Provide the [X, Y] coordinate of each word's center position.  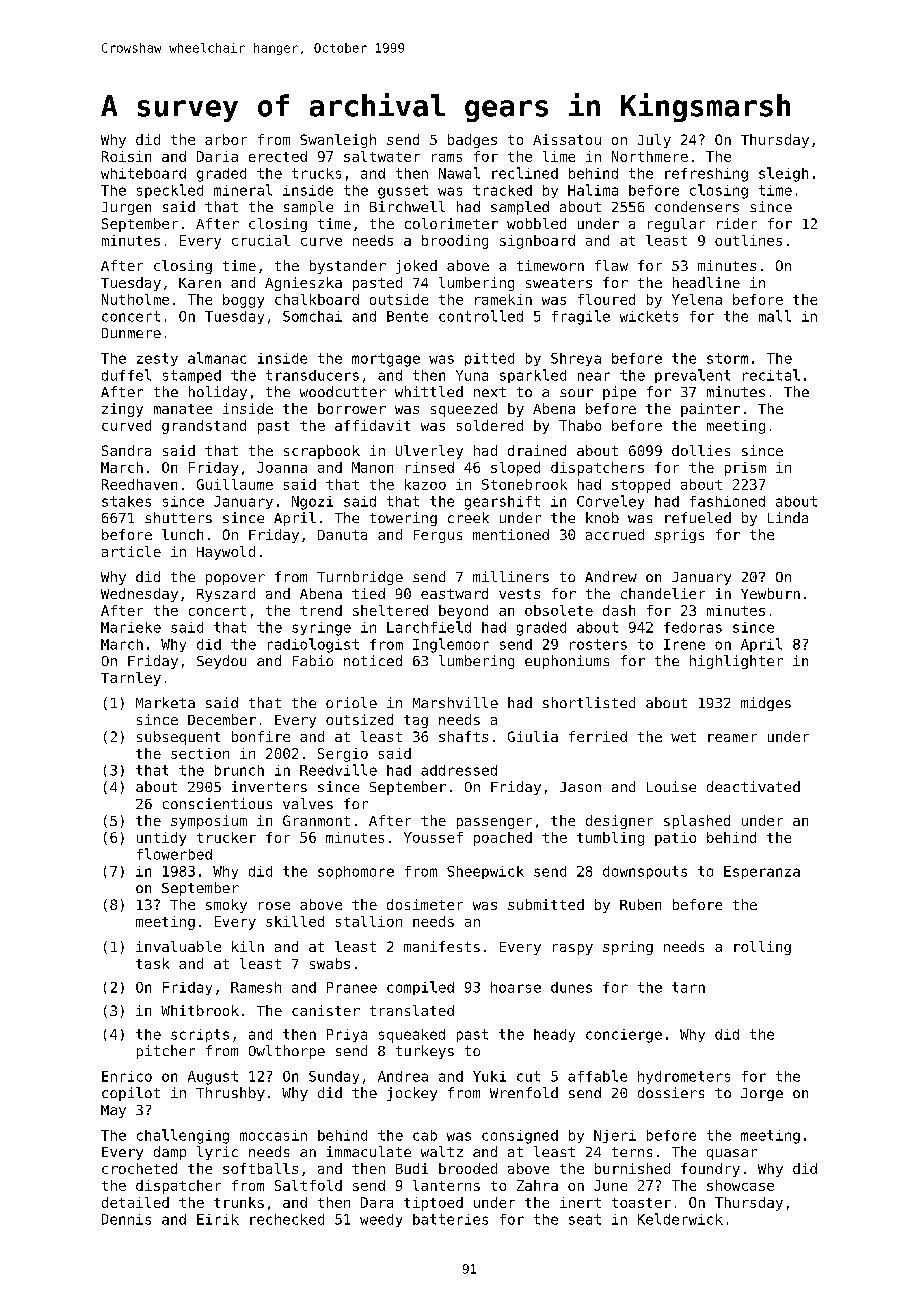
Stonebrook [524, 484]
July [654, 141]
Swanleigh [338, 141]
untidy [161, 839]
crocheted [139, 1168]
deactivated [753, 786]
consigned [520, 1137]
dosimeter [425, 904]
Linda [788, 517]
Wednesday [139, 595]
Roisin [126, 156]
